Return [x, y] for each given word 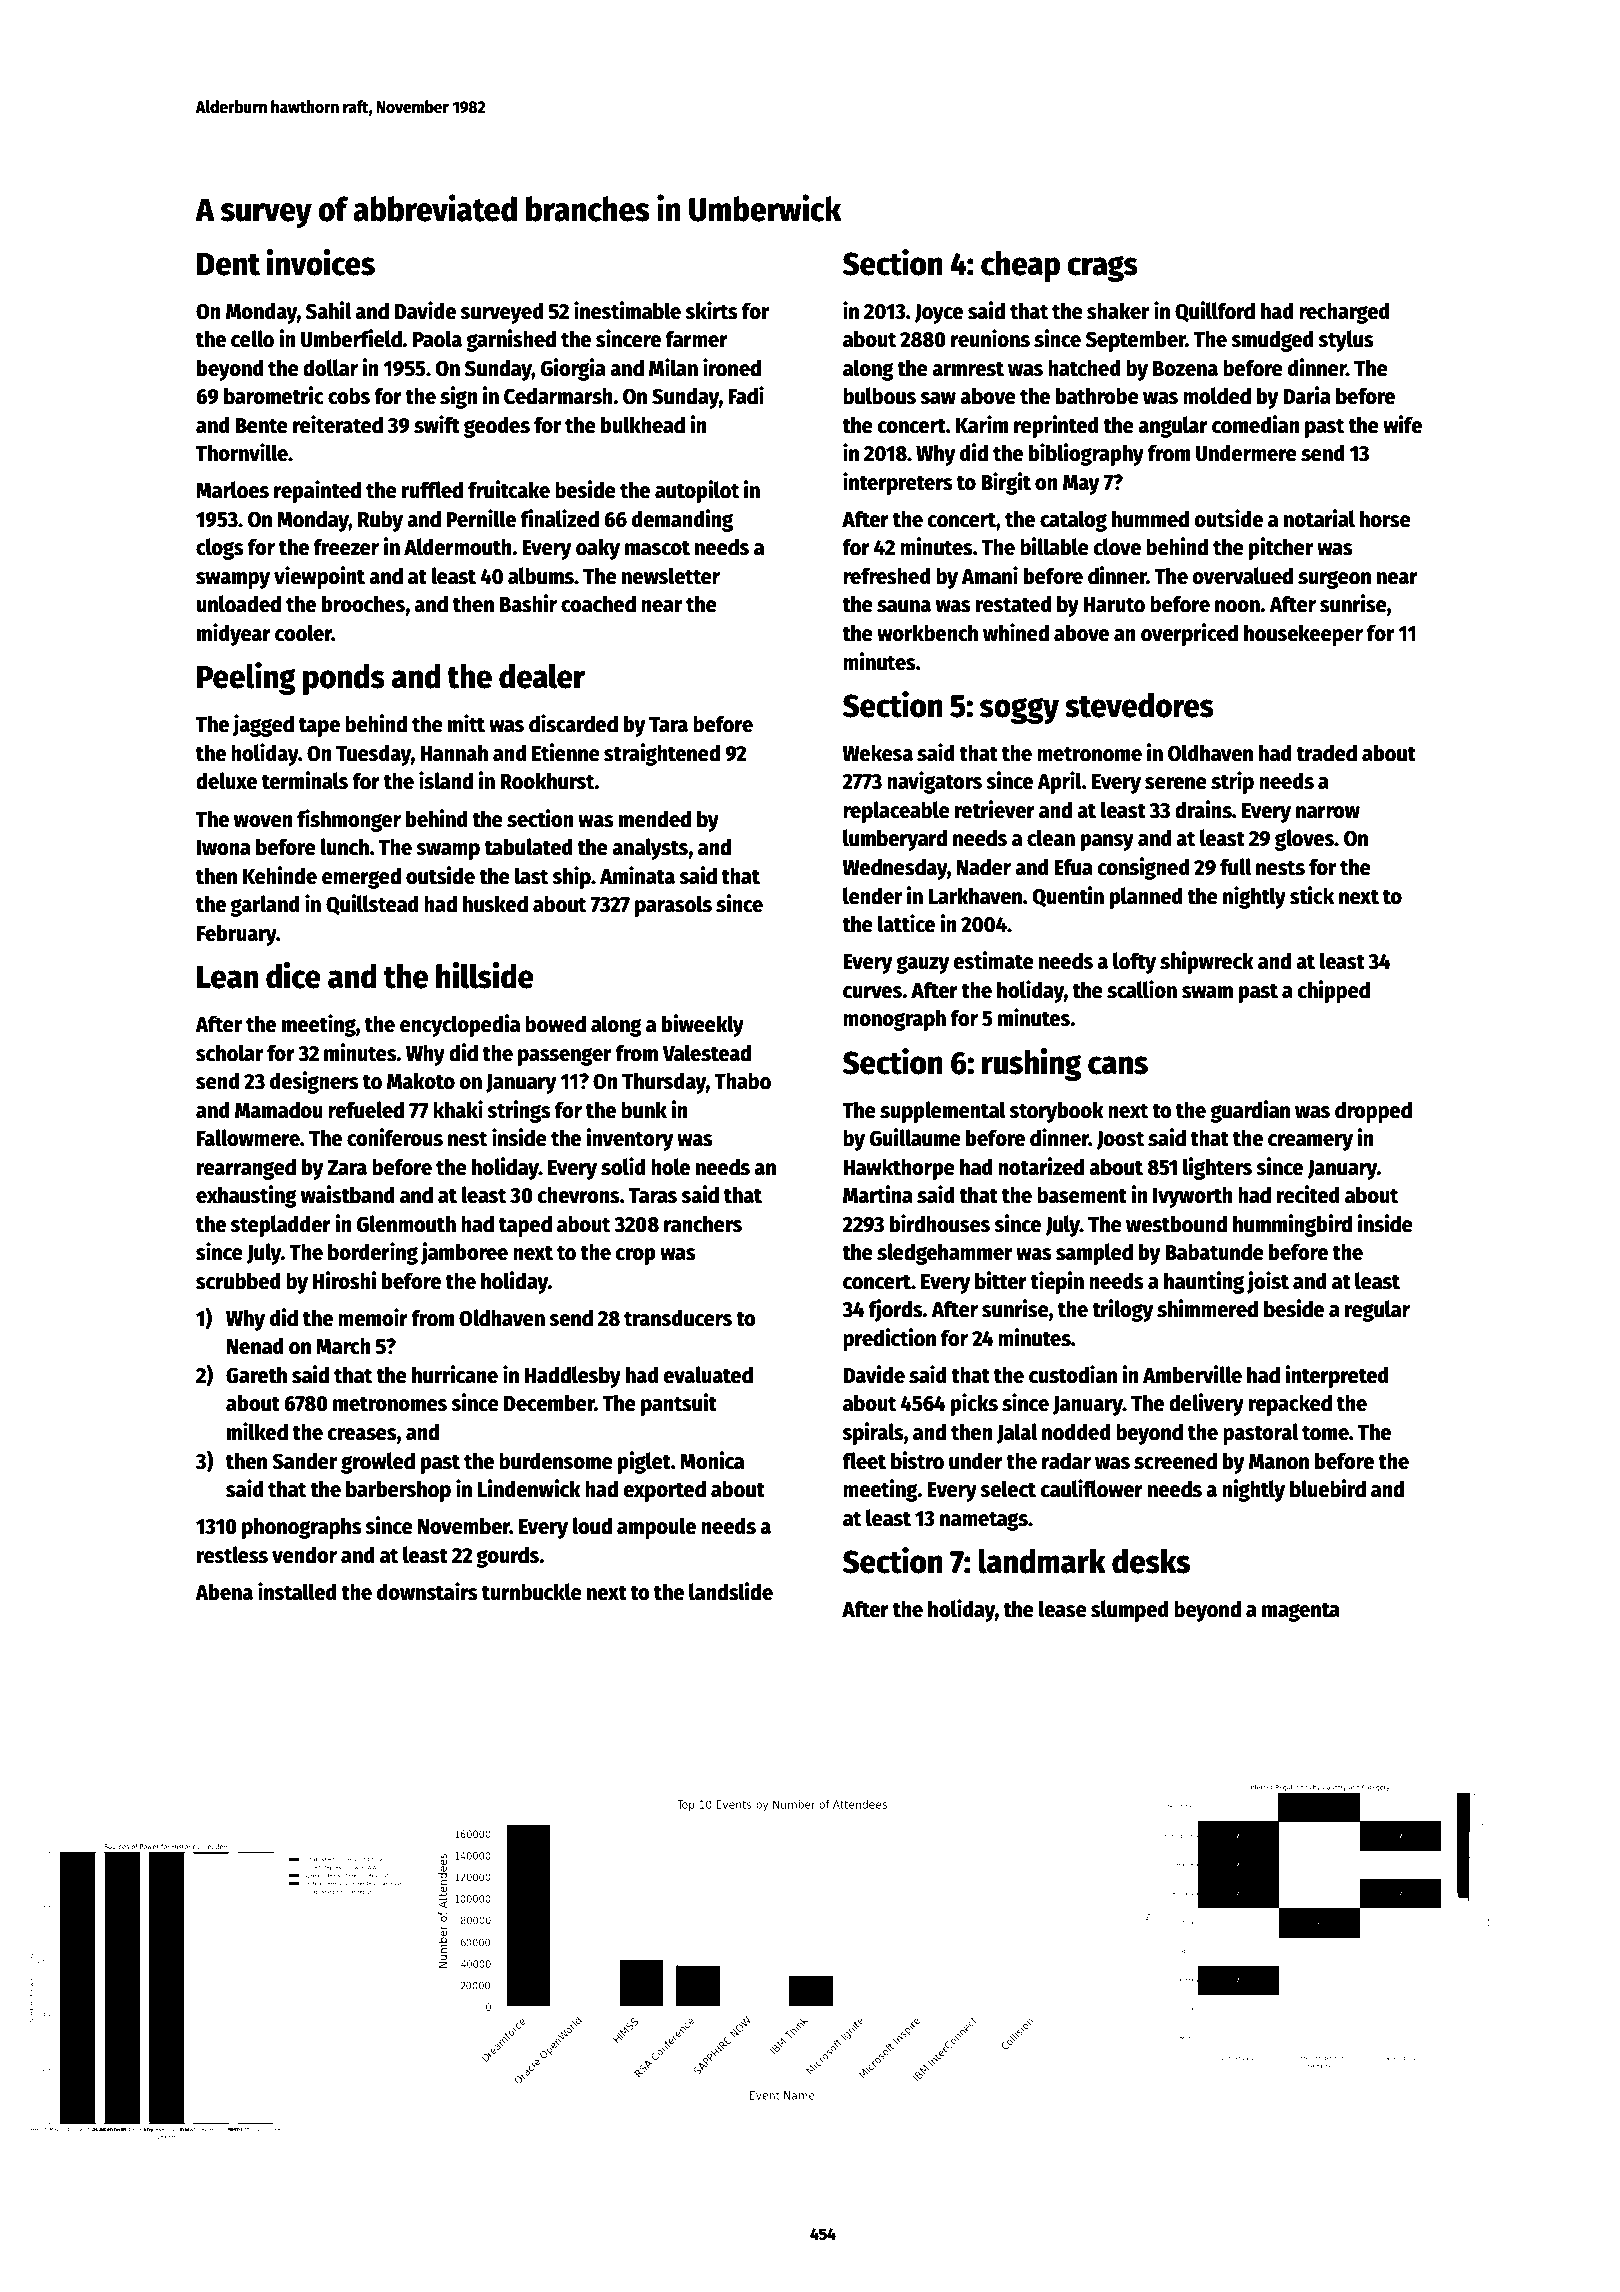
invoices [321, 262]
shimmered [1207, 1308]
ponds [344, 679]
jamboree [464, 1253]
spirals [873, 1433]
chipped [1333, 991]
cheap [1020, 266]
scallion [1142, 989]
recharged [1344, 313]
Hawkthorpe [899, 1169]
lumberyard [895, 840]
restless [232, 1555]
